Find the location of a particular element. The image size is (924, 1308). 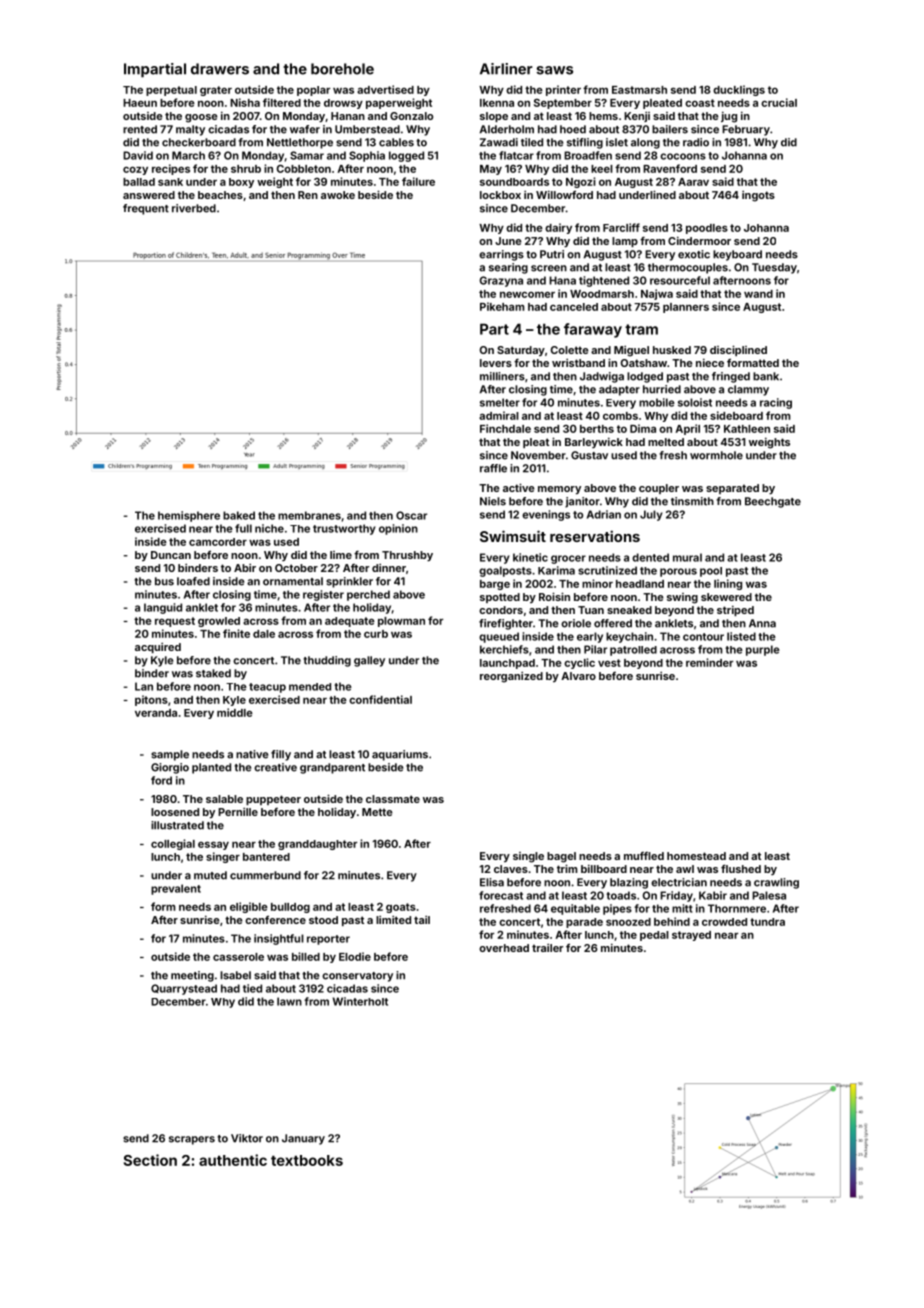

teacup is located at coordinates (267, 688).
